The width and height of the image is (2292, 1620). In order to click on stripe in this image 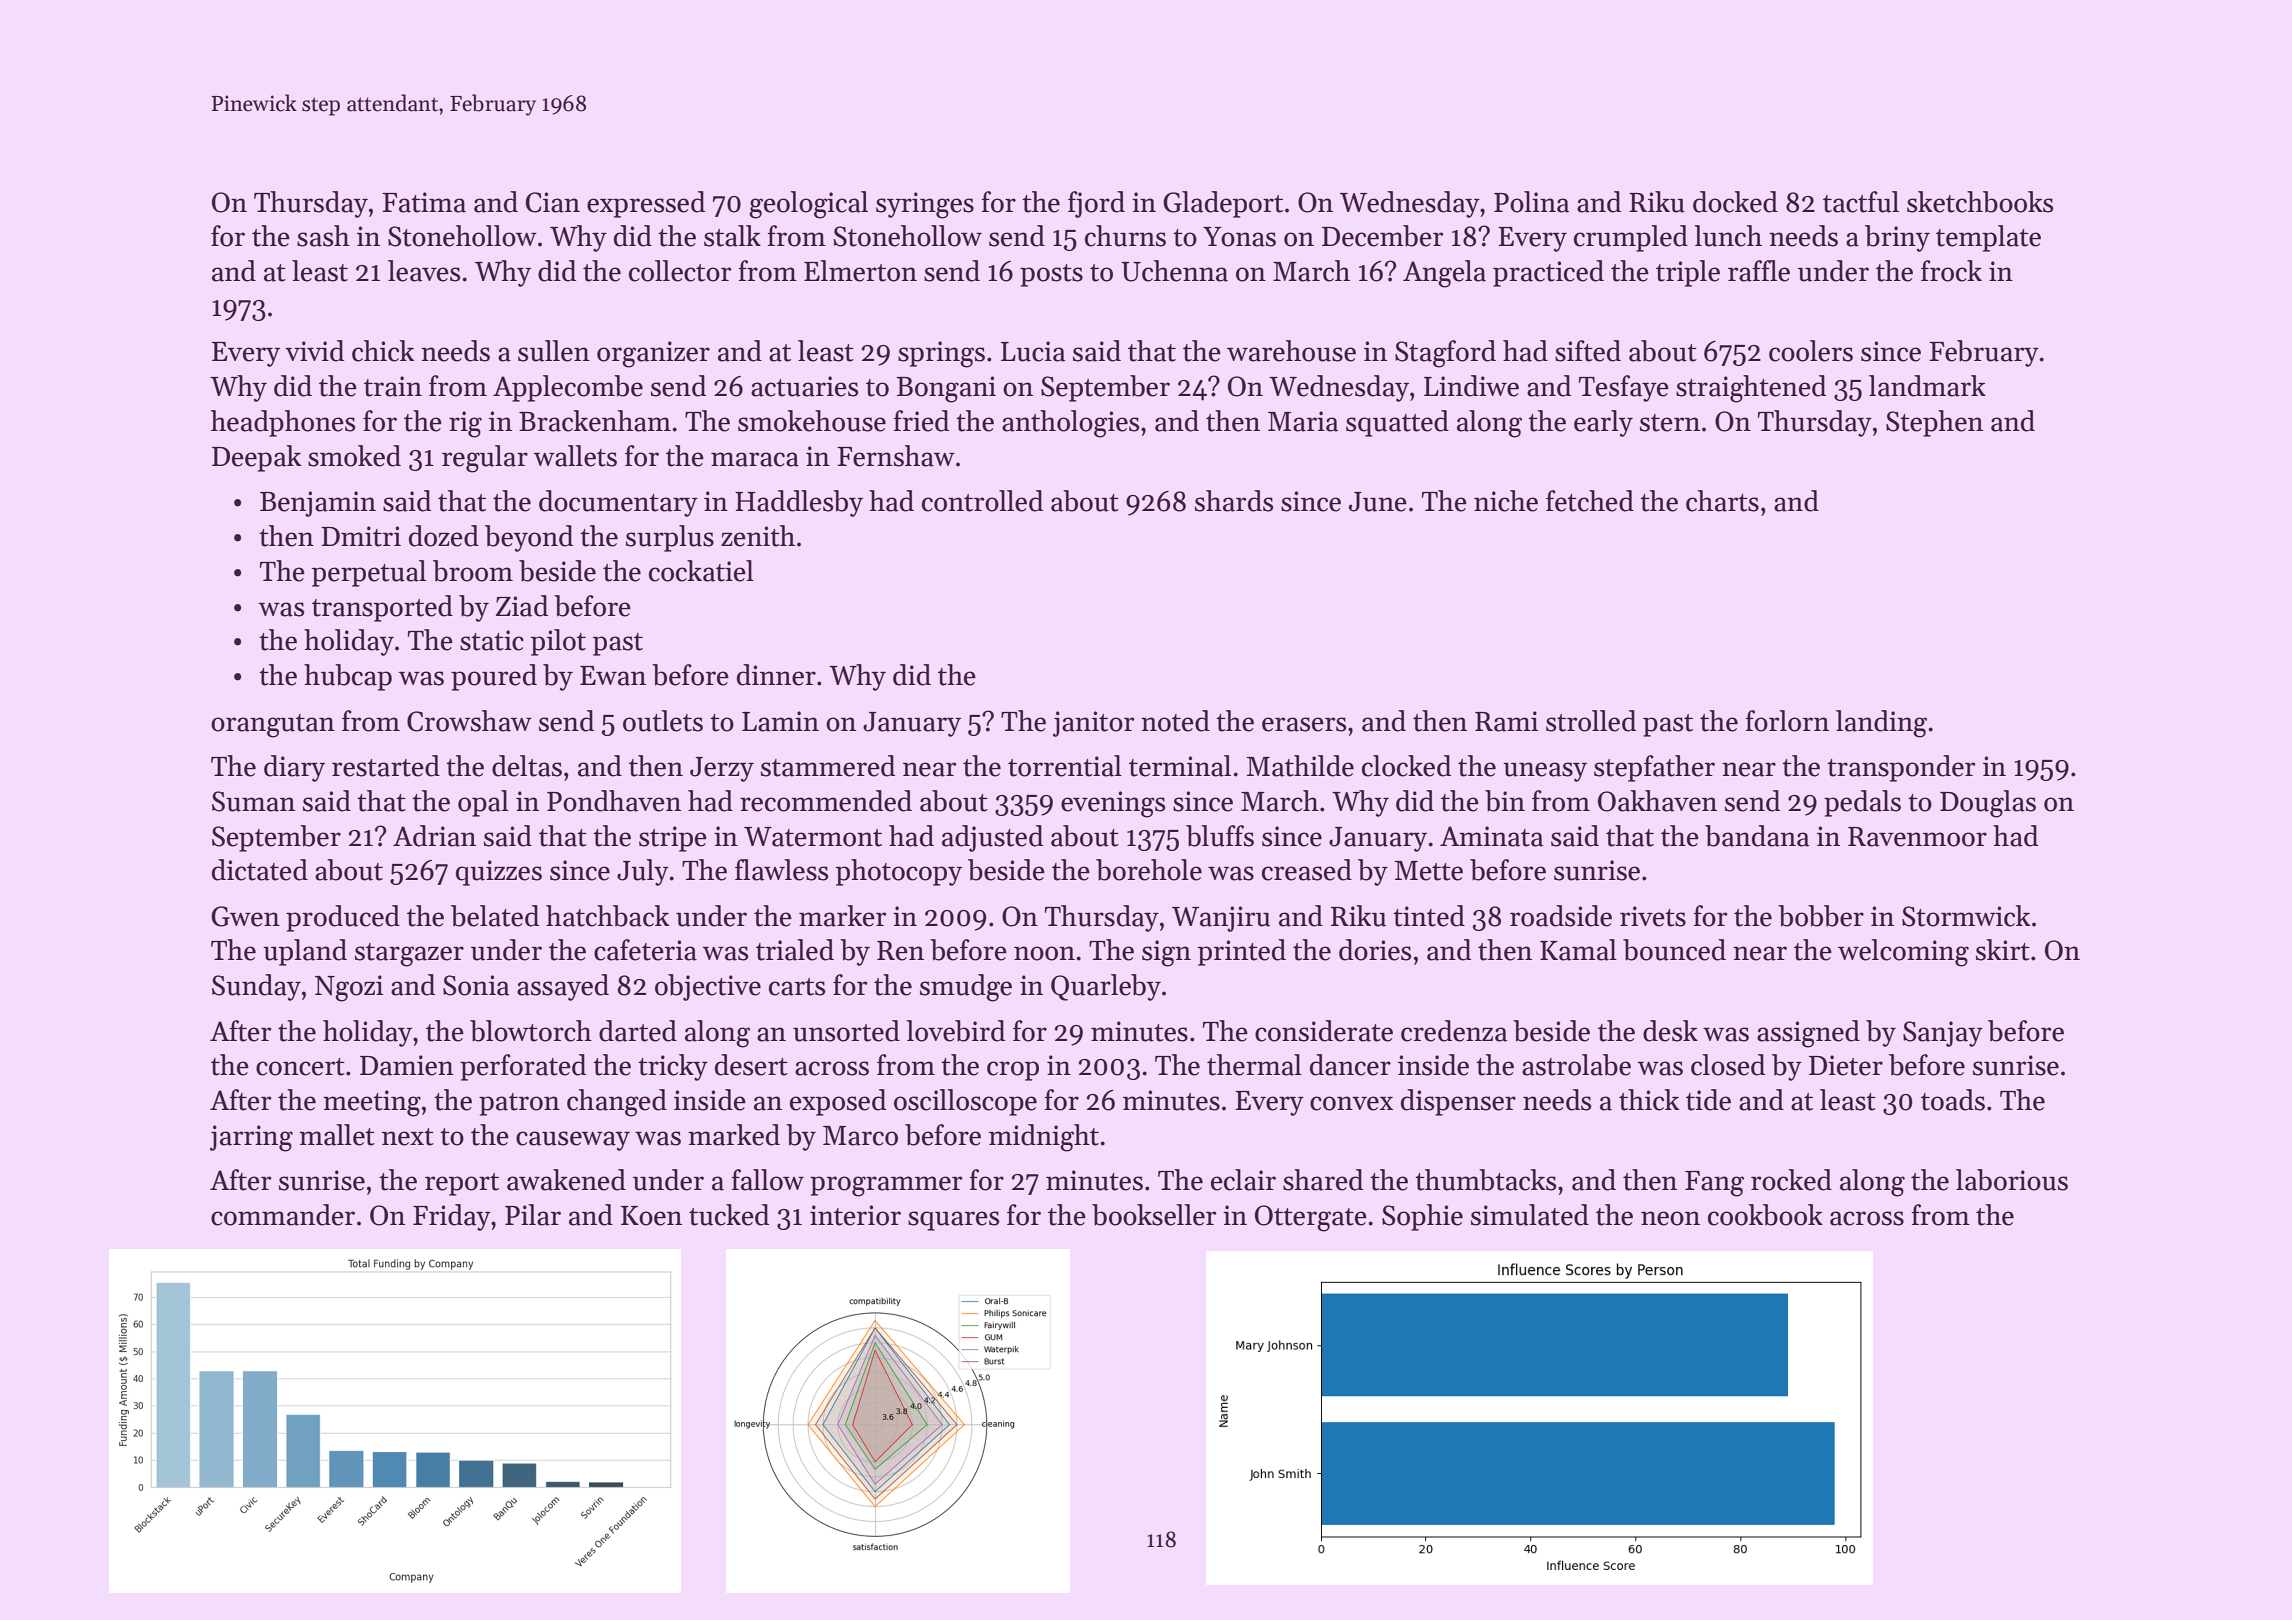, I will do `click(673, 839)`.
